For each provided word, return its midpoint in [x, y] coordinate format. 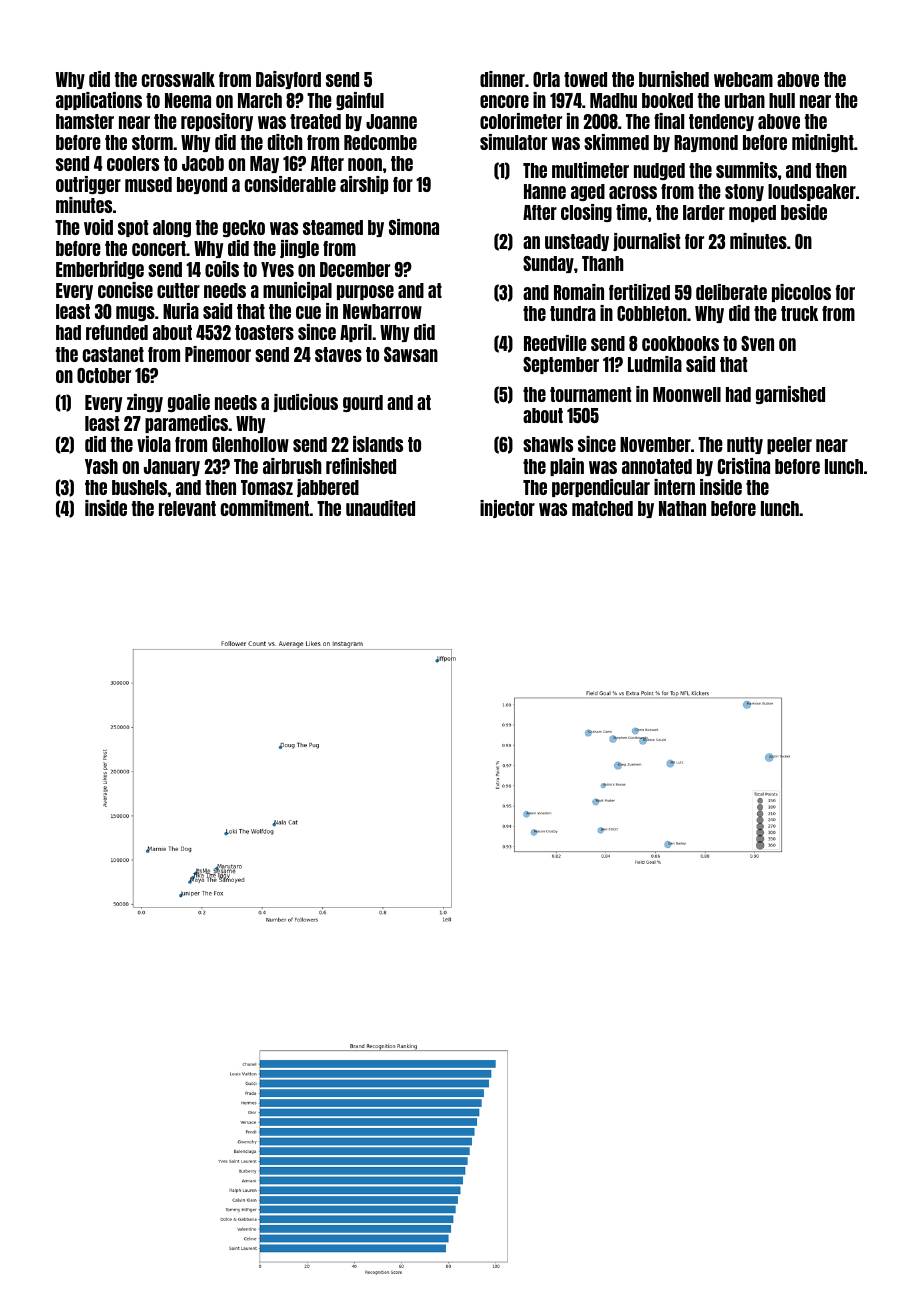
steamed [333, 227]
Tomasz [267, 487]
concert [159, 248]
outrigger [88, 185]
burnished [674, 79]
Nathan [682, 508]
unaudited [380, 508]
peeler [789, 445]
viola [154, 444]
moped [752, 213]
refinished [361, 466]
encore [504, 101]
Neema [188, 100]
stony [744, 192]
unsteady [577, 242]
